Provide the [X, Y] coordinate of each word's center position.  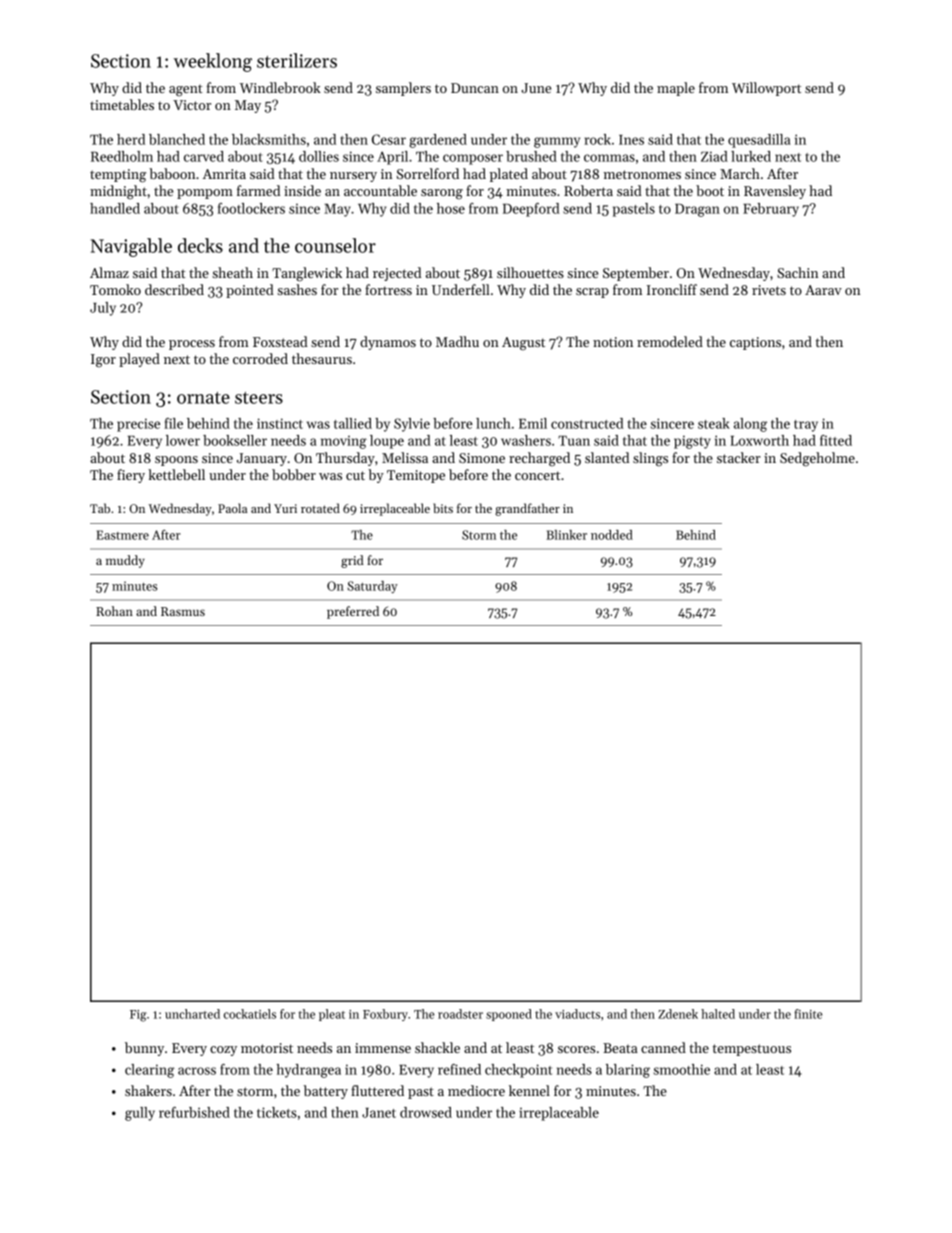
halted [718, 1014]
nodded [612, 535]
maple [676, 89]
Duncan [475, 88]
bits [443, 508]
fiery [131, 476]
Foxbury [385, 1015]
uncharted [192, 1014]
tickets [277, 1112]
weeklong [213, 62]
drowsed [426, 1112]
